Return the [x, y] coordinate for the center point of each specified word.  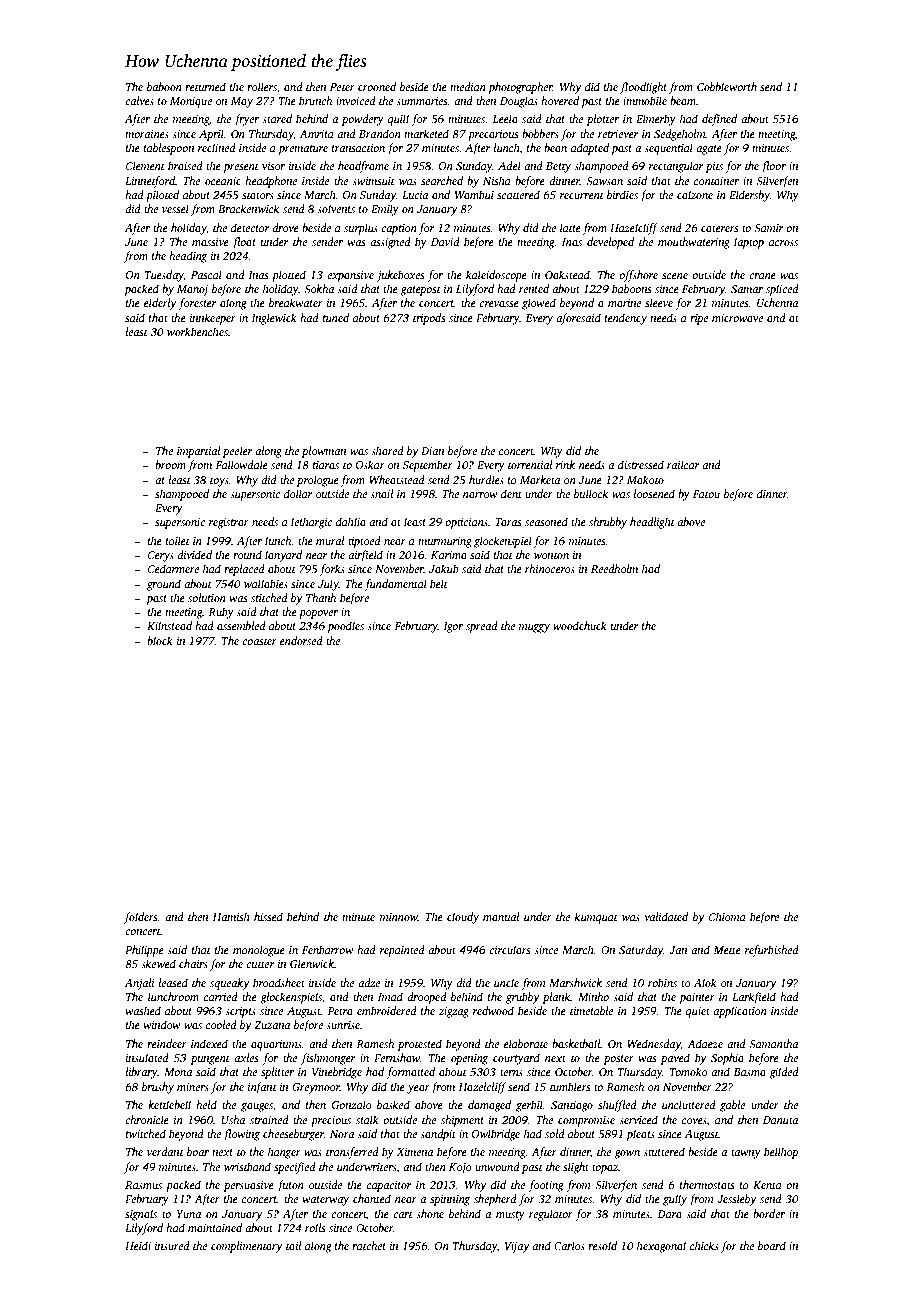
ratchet [369, 1245]
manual [501, 916]
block [160, 640]
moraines [147, 134]
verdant [165, 1151]
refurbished [772, 951]
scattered [518, 194]
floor [773, 167]
